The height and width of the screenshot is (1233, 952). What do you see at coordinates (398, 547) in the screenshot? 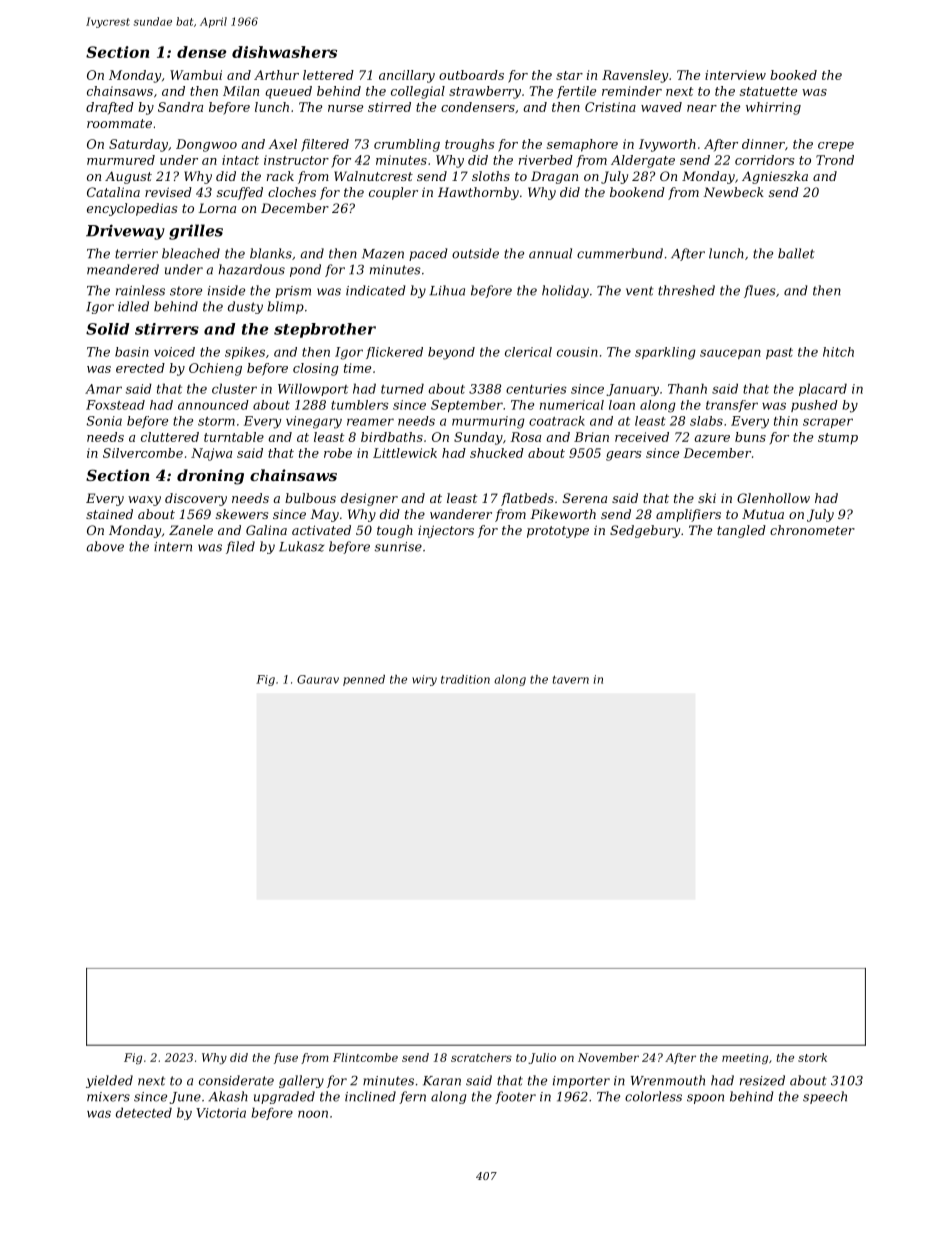
I see `sunrise` at bounding box center [398, 547].
